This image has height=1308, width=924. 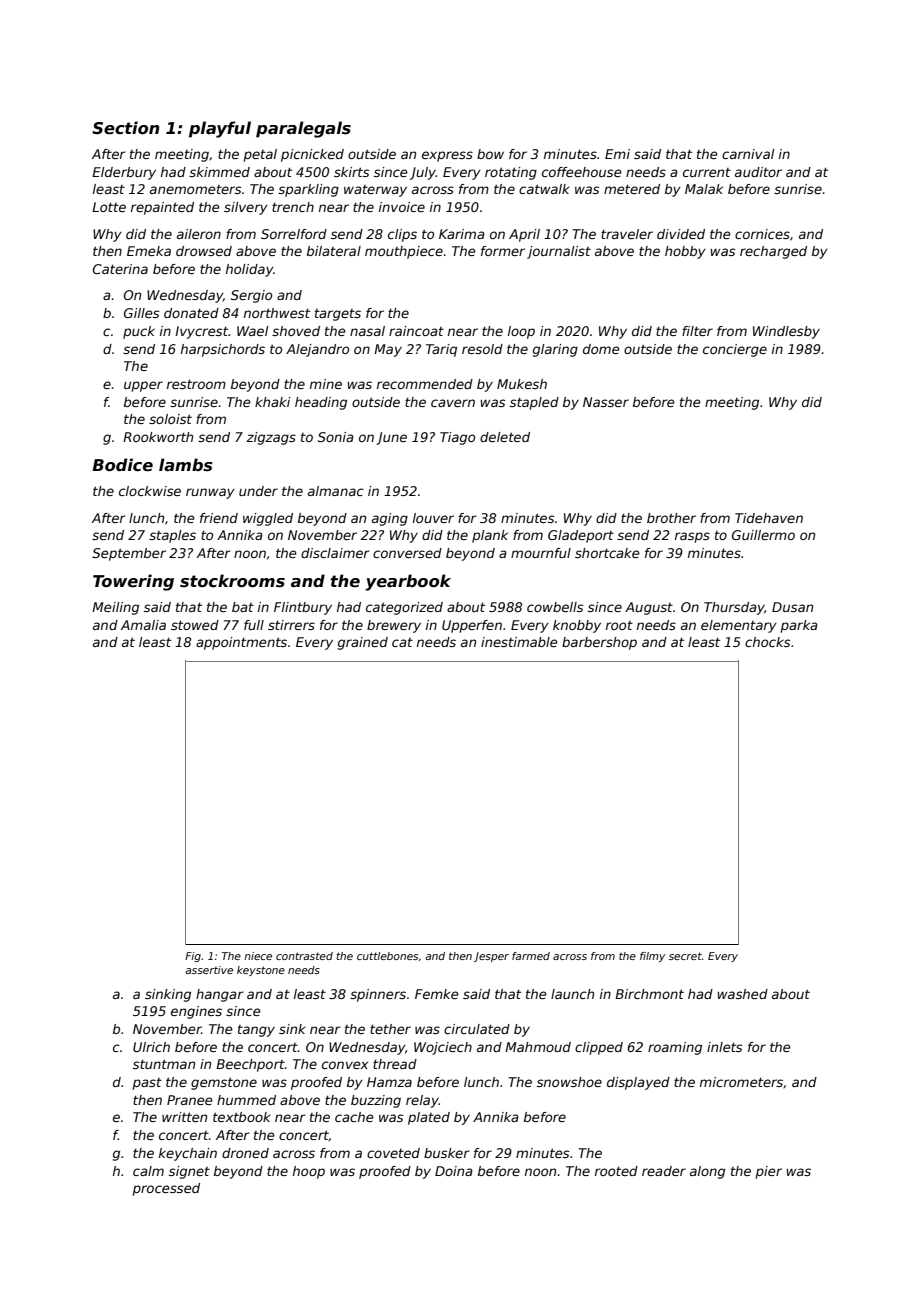 I want to click on appointments, so click(x=241, y=643).
